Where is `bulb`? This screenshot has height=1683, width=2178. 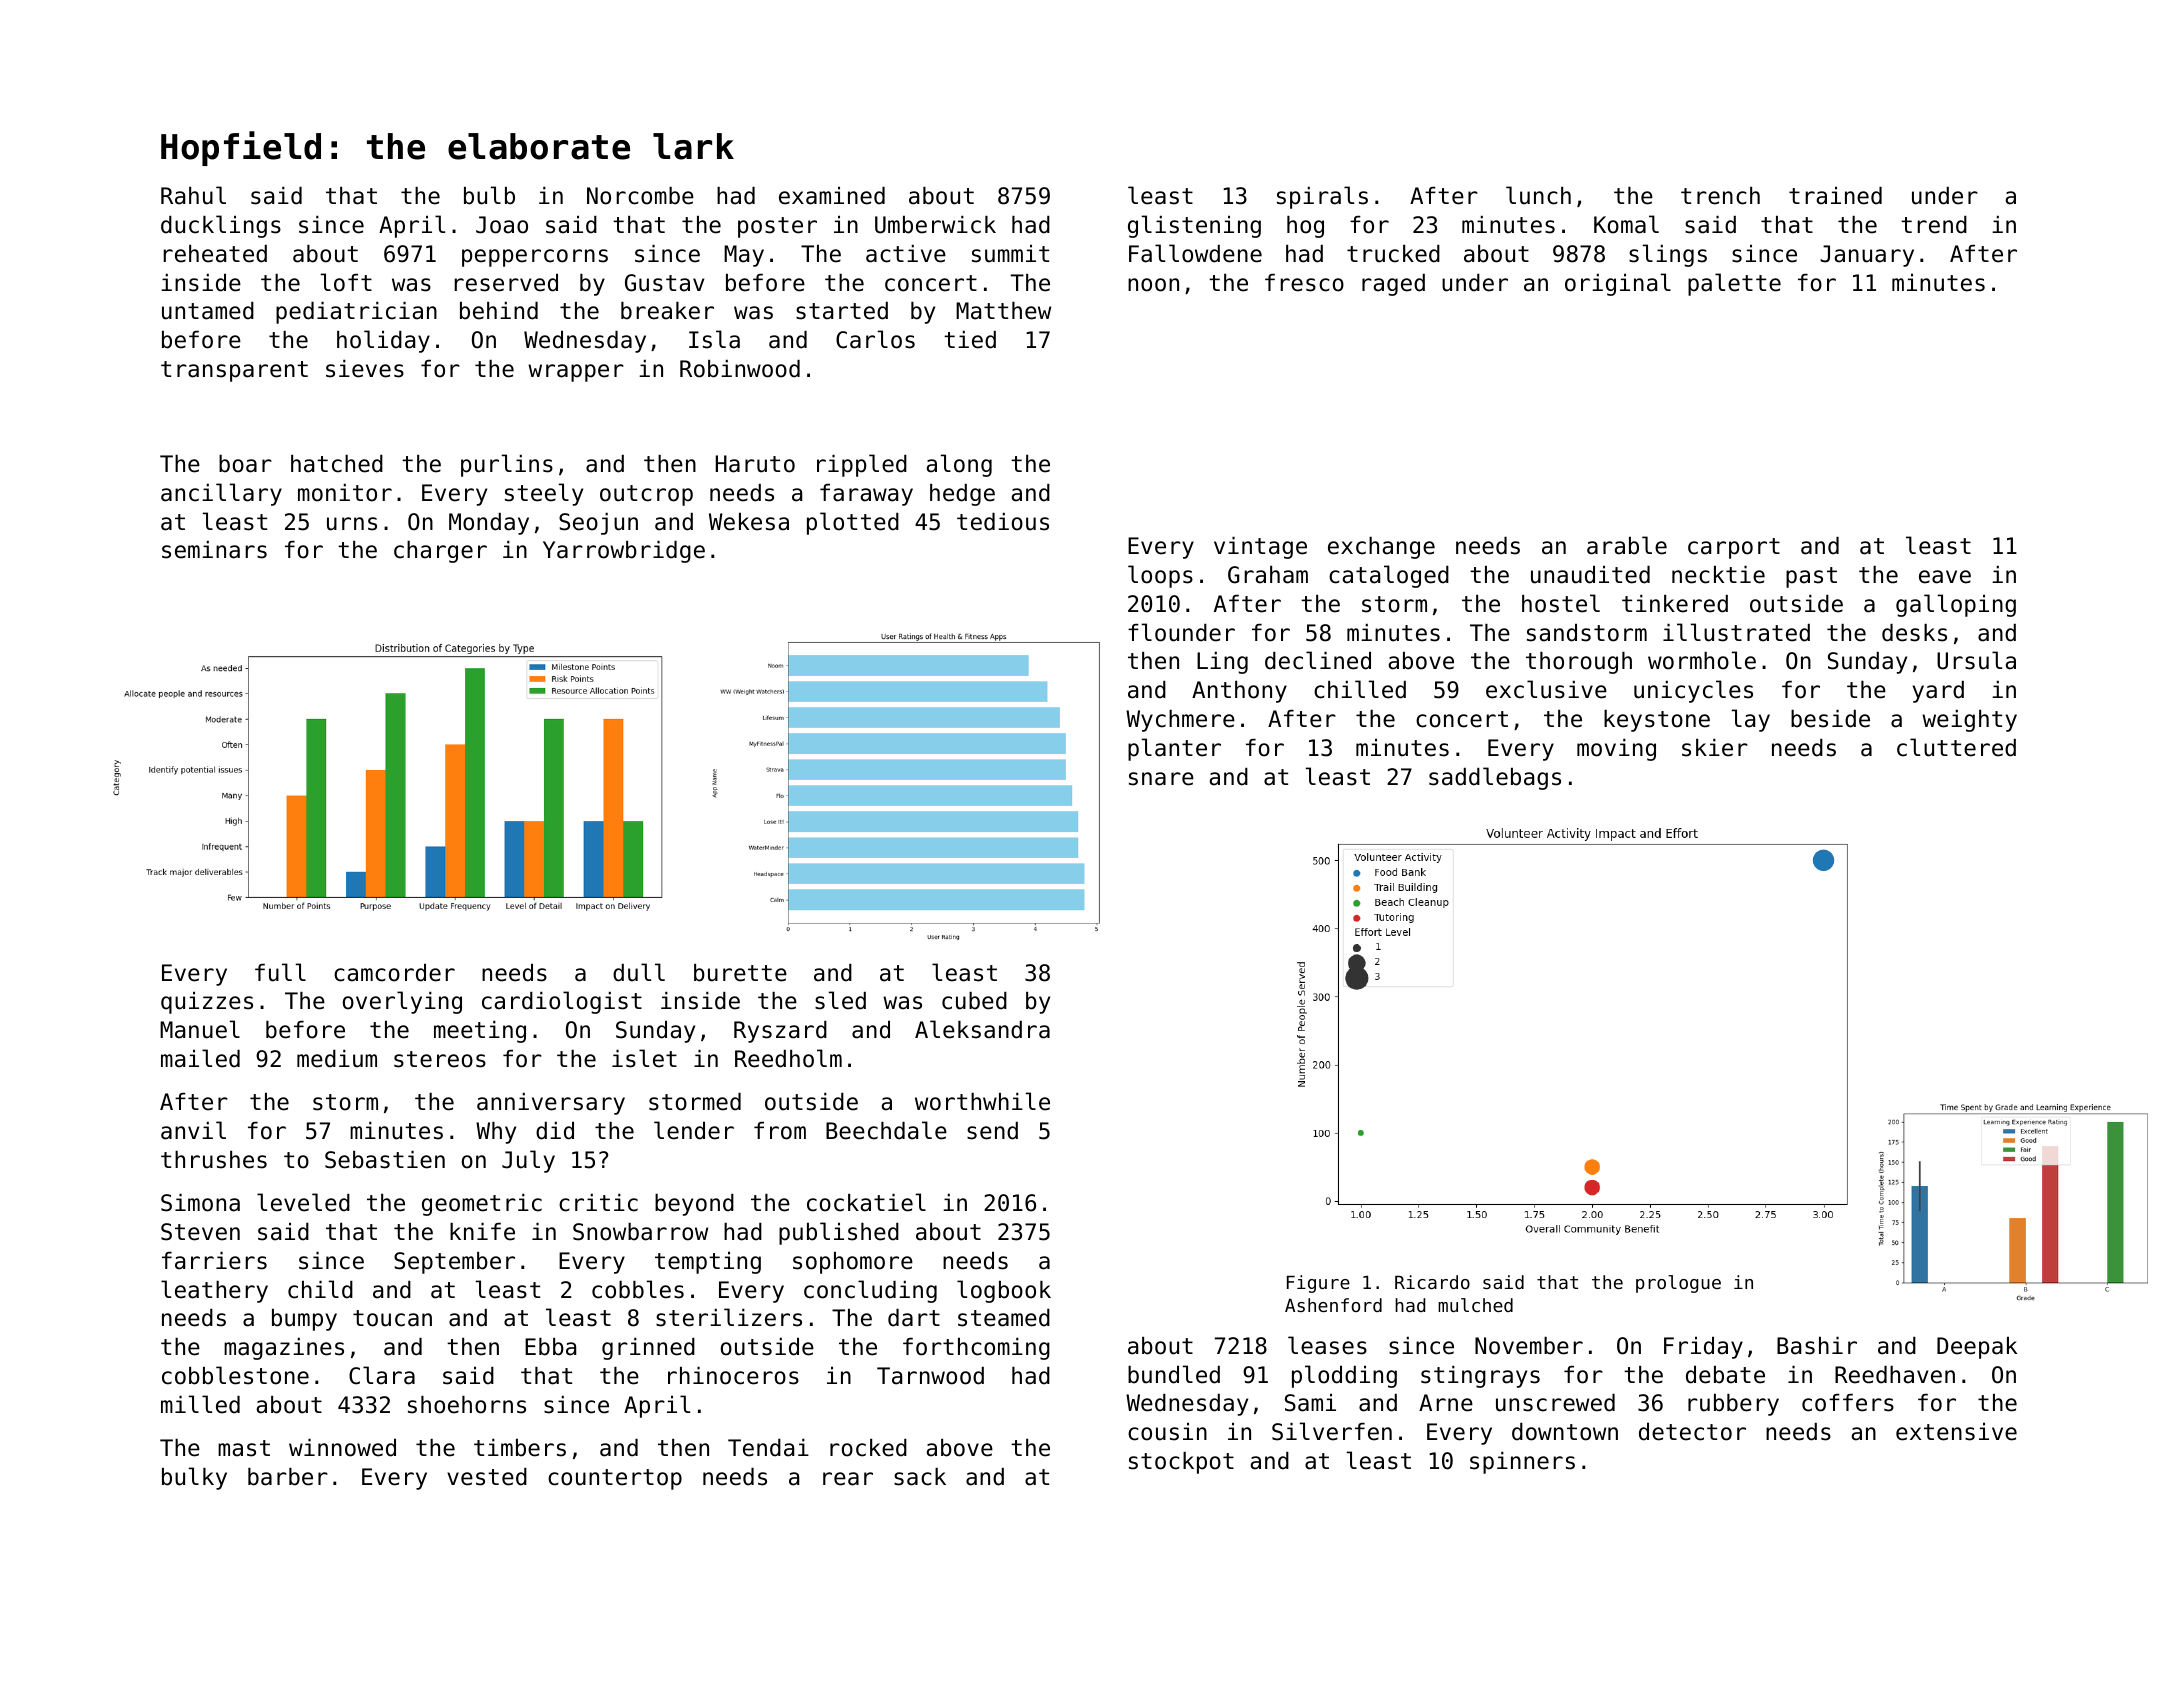
bulb is located at coordinates (489, 195).
